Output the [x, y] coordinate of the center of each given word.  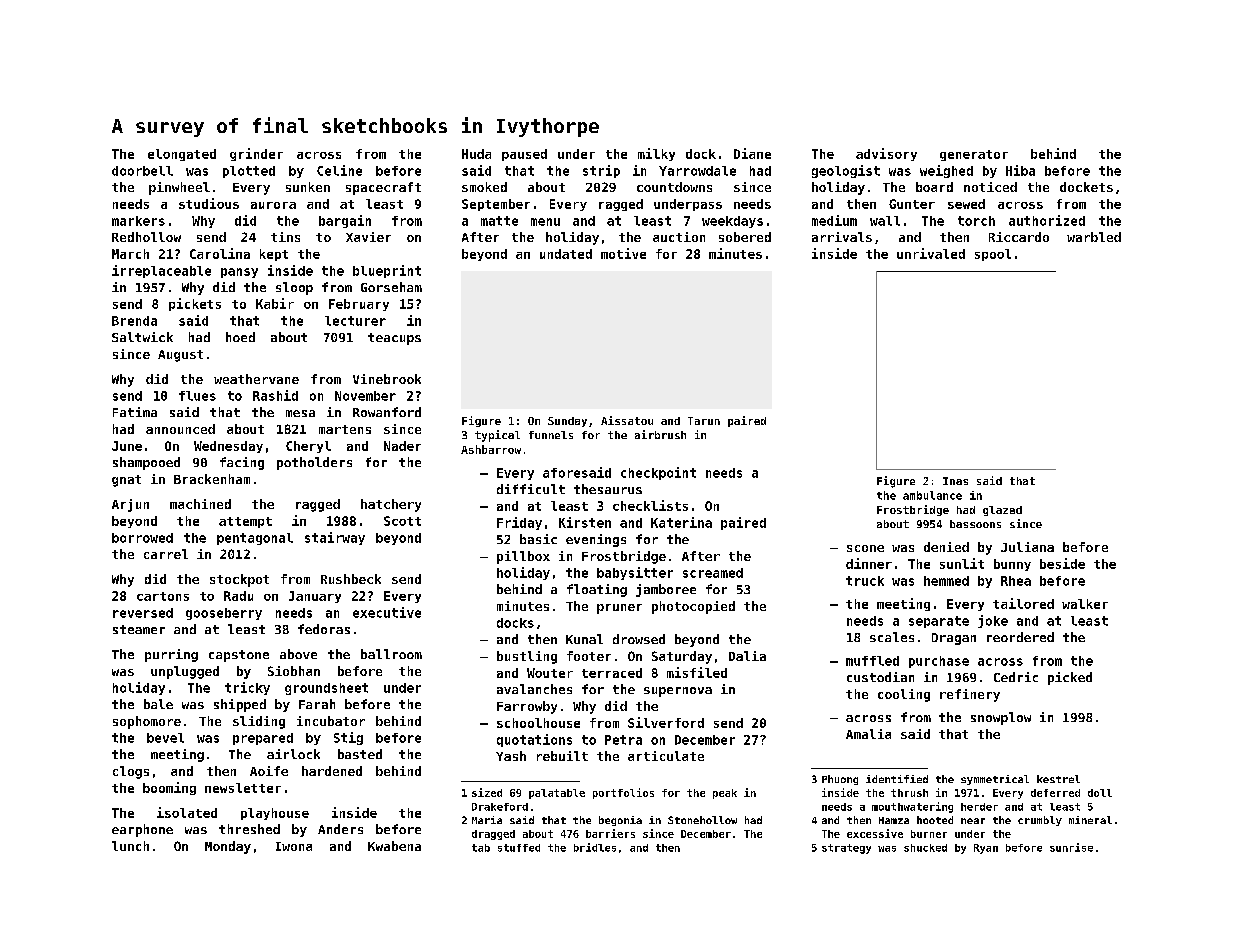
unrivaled [931, 253]
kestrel [1058, 779]
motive [623, 253]
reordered [1020, 637]
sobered [745, 237]
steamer [139, 629]
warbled [1094, 237]
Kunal [584, 639]
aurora [273, 205]
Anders [340, 829]
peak [725, 794]
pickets [195, 304]
